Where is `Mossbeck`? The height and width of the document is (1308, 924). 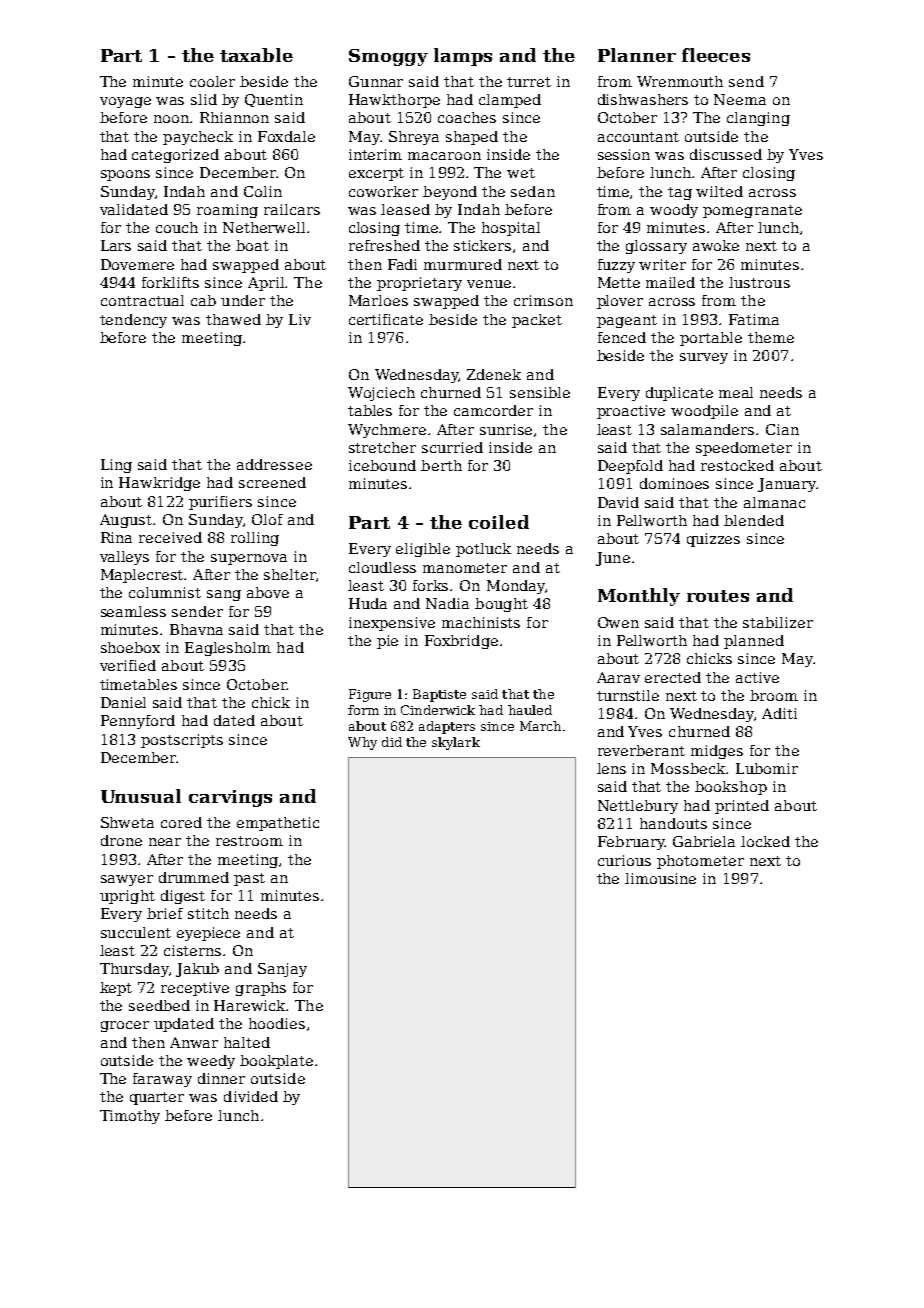
Mossbeck is located at coordinates (688, 768).
